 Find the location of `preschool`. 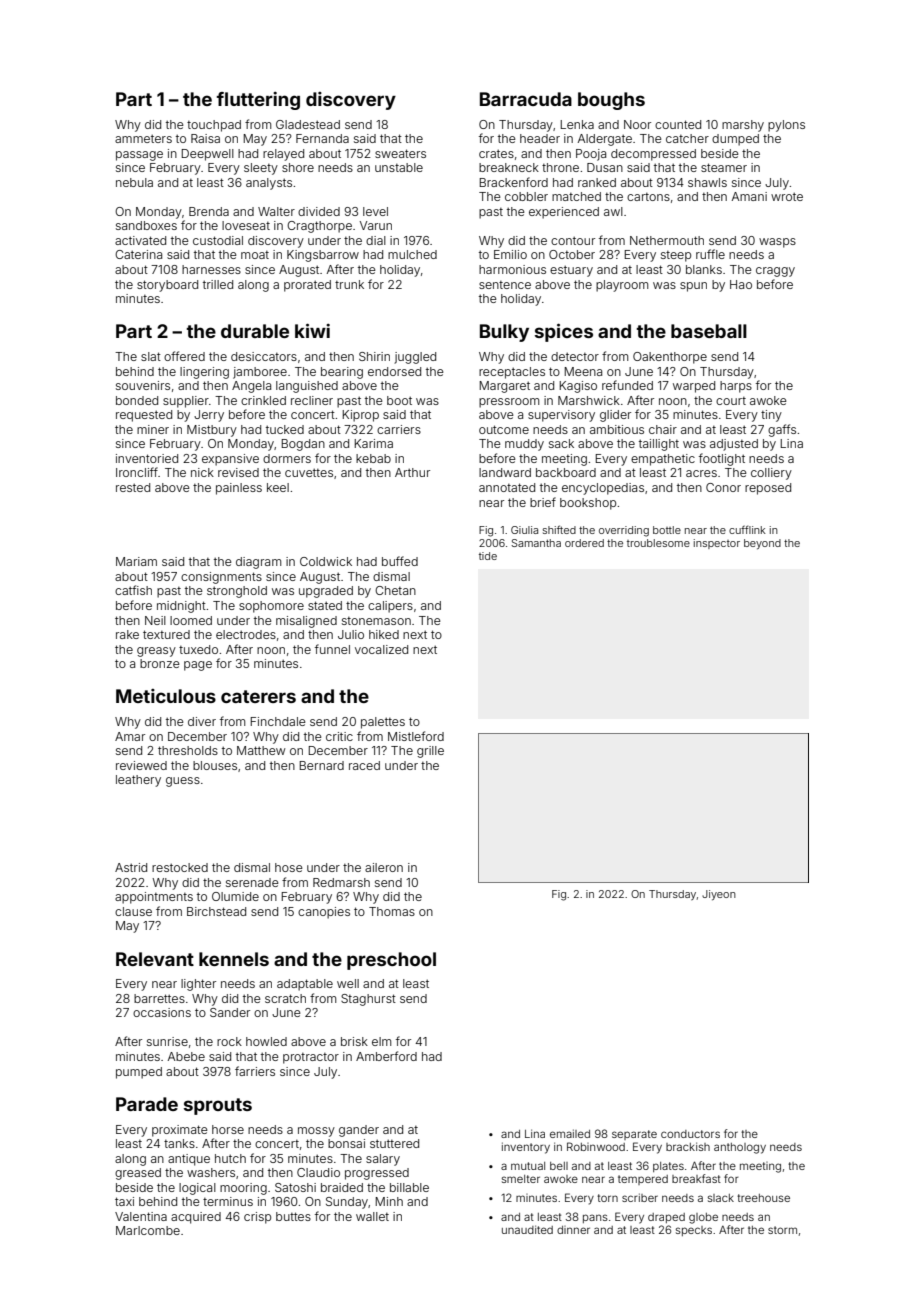

preschool is located at coordinates (391, 961).
